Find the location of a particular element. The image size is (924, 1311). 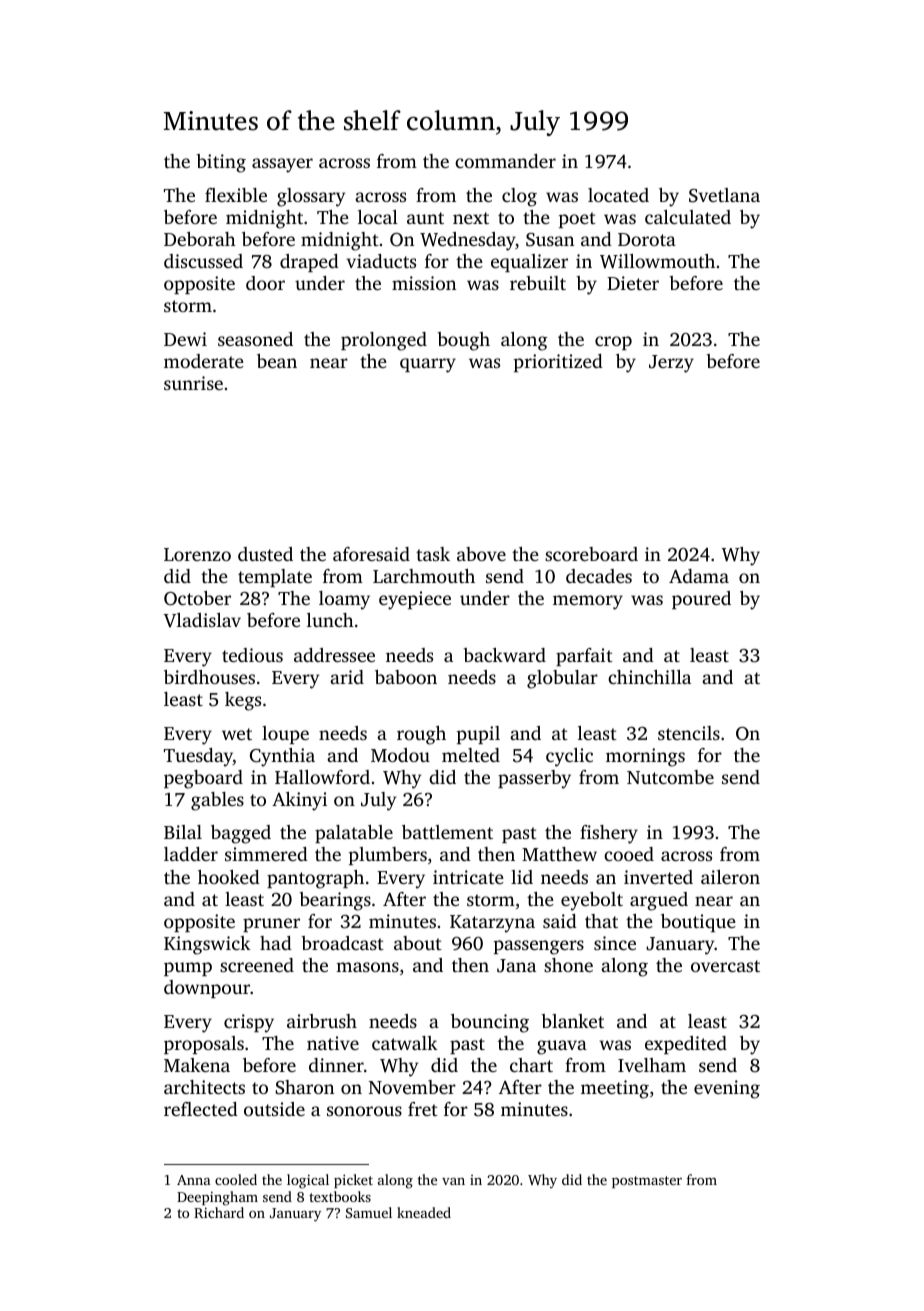

prioritized is located at coordinates (558, 363).
